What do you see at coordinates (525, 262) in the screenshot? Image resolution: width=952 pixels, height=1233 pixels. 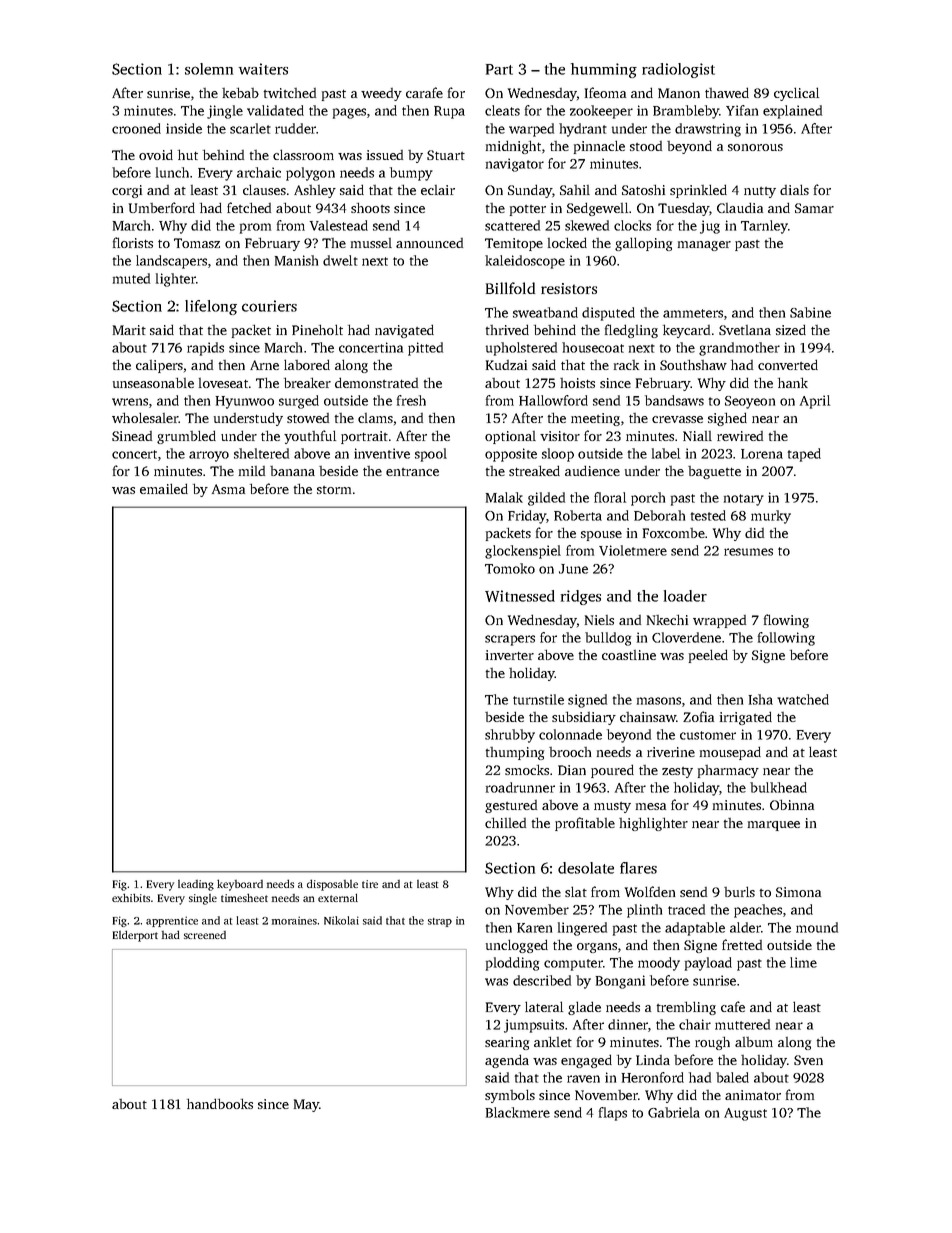 I see `kaleidoscope` at bounding box center [525, 262].
